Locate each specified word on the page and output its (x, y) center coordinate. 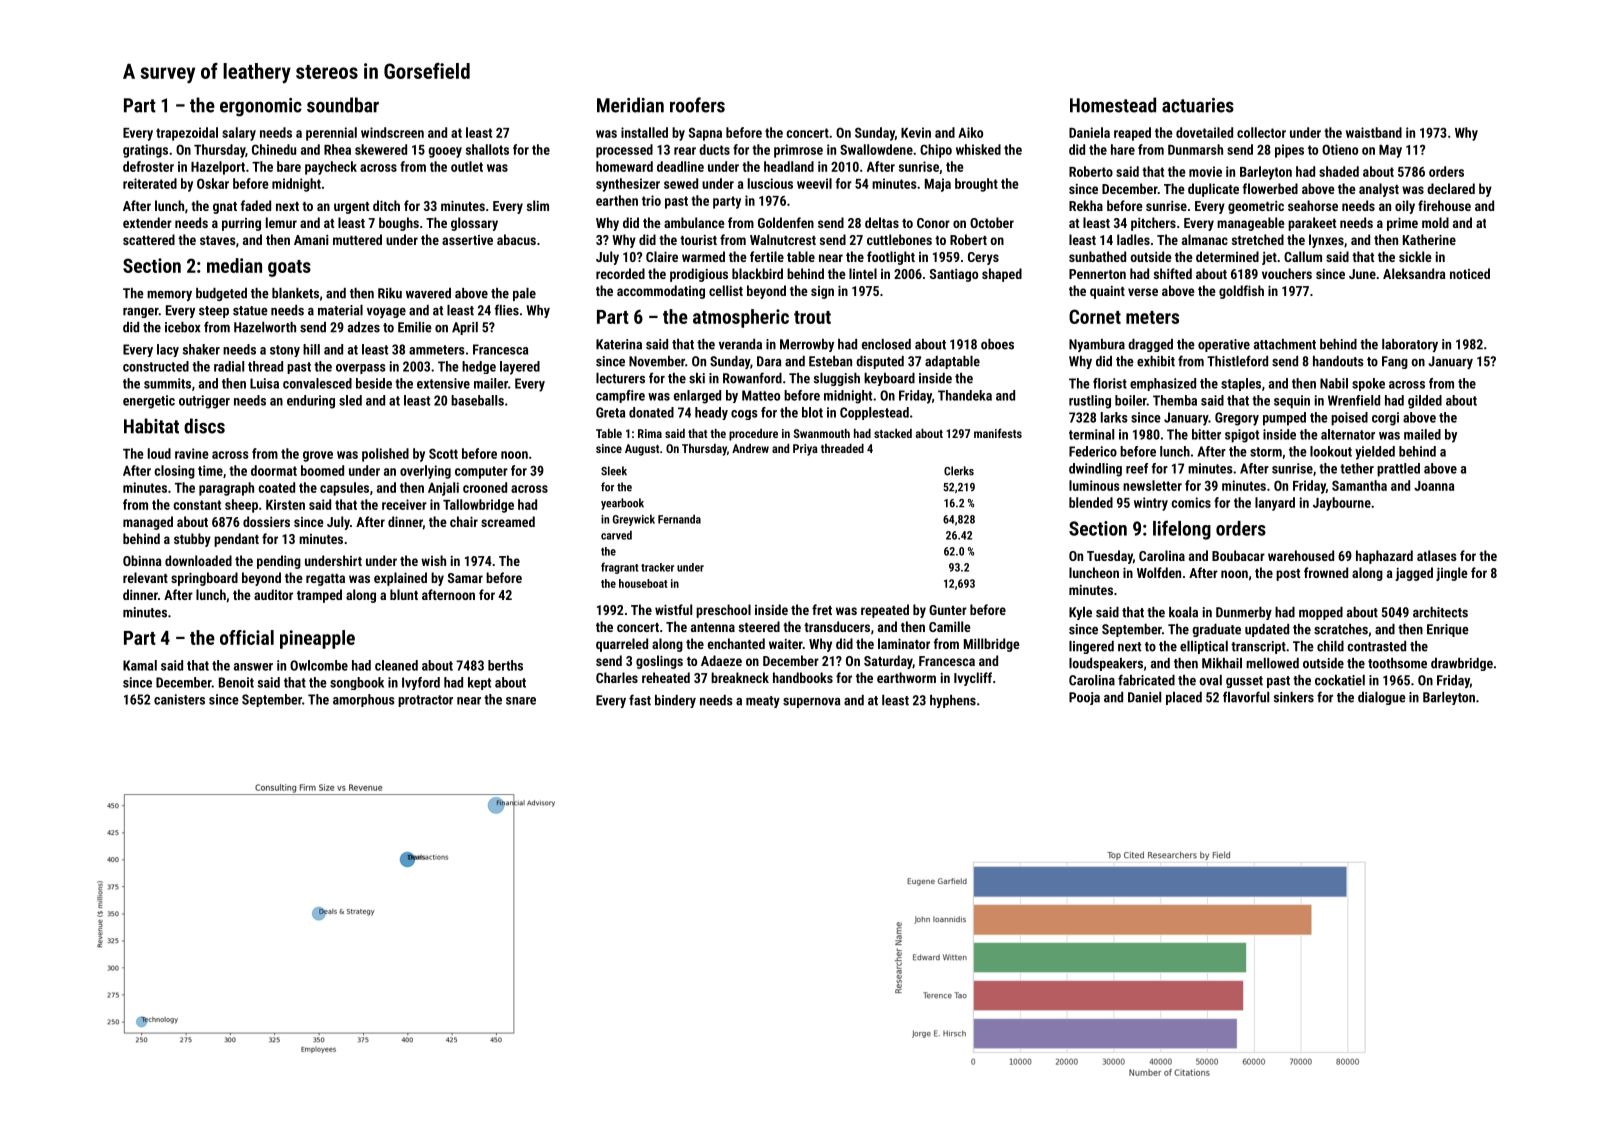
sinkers (1293, 697)
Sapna (705, 134)
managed (148, 523)
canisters (179, 699)
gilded (1425, 402)
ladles (1133, 239)
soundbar (343, 105)
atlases (1437, 555)
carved (616, 535)
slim (538, 205)
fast (640, 700)
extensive (443, 383)
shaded (1339, 171)
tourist (698, 240)
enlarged (697, 397)
